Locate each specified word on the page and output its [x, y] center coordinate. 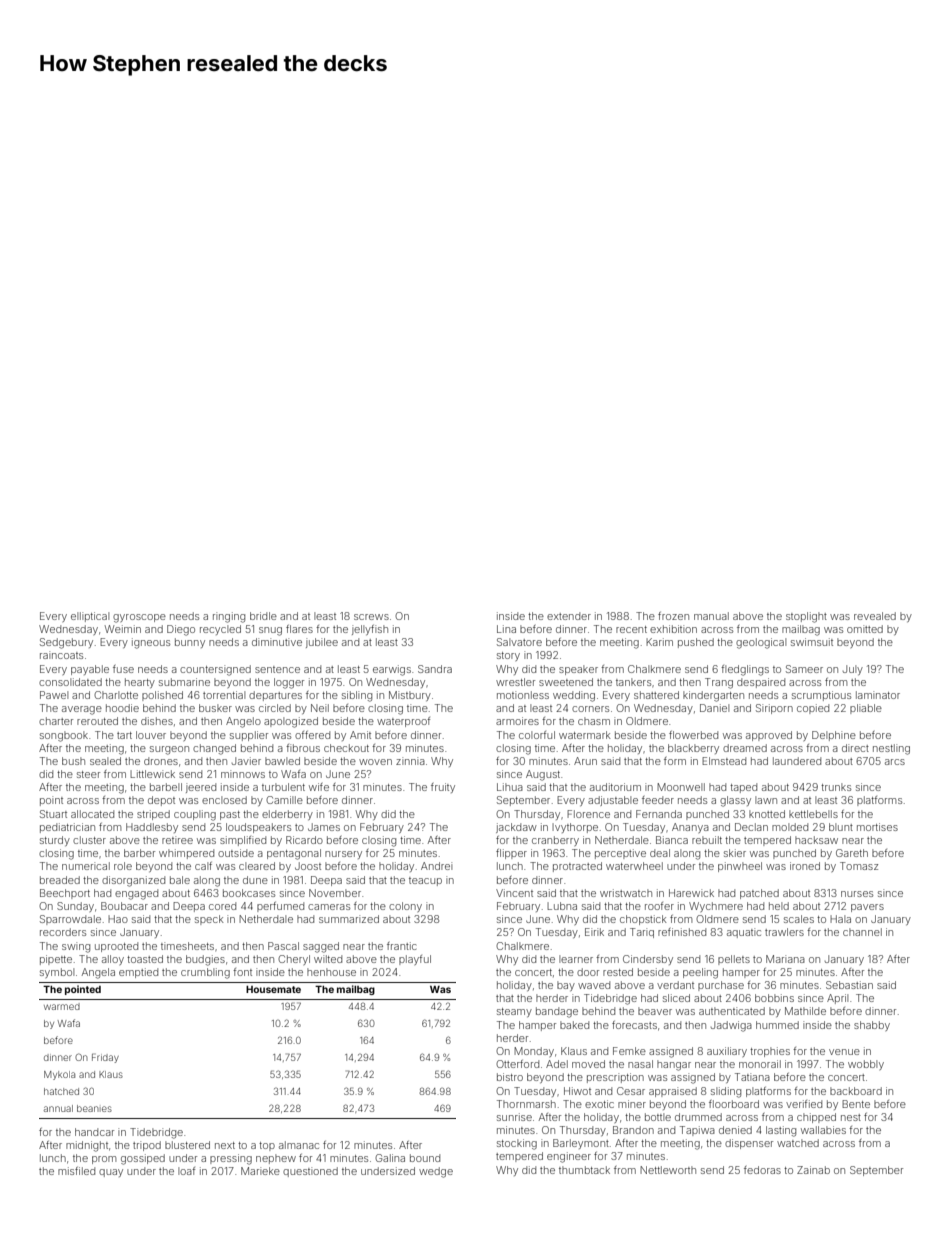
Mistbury [410, 696]
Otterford [517, 1064]
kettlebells [813, 814]
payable [90, 670]
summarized [349, 919]
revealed [875, 616]
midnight [87, 1146]
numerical [86, 866]
